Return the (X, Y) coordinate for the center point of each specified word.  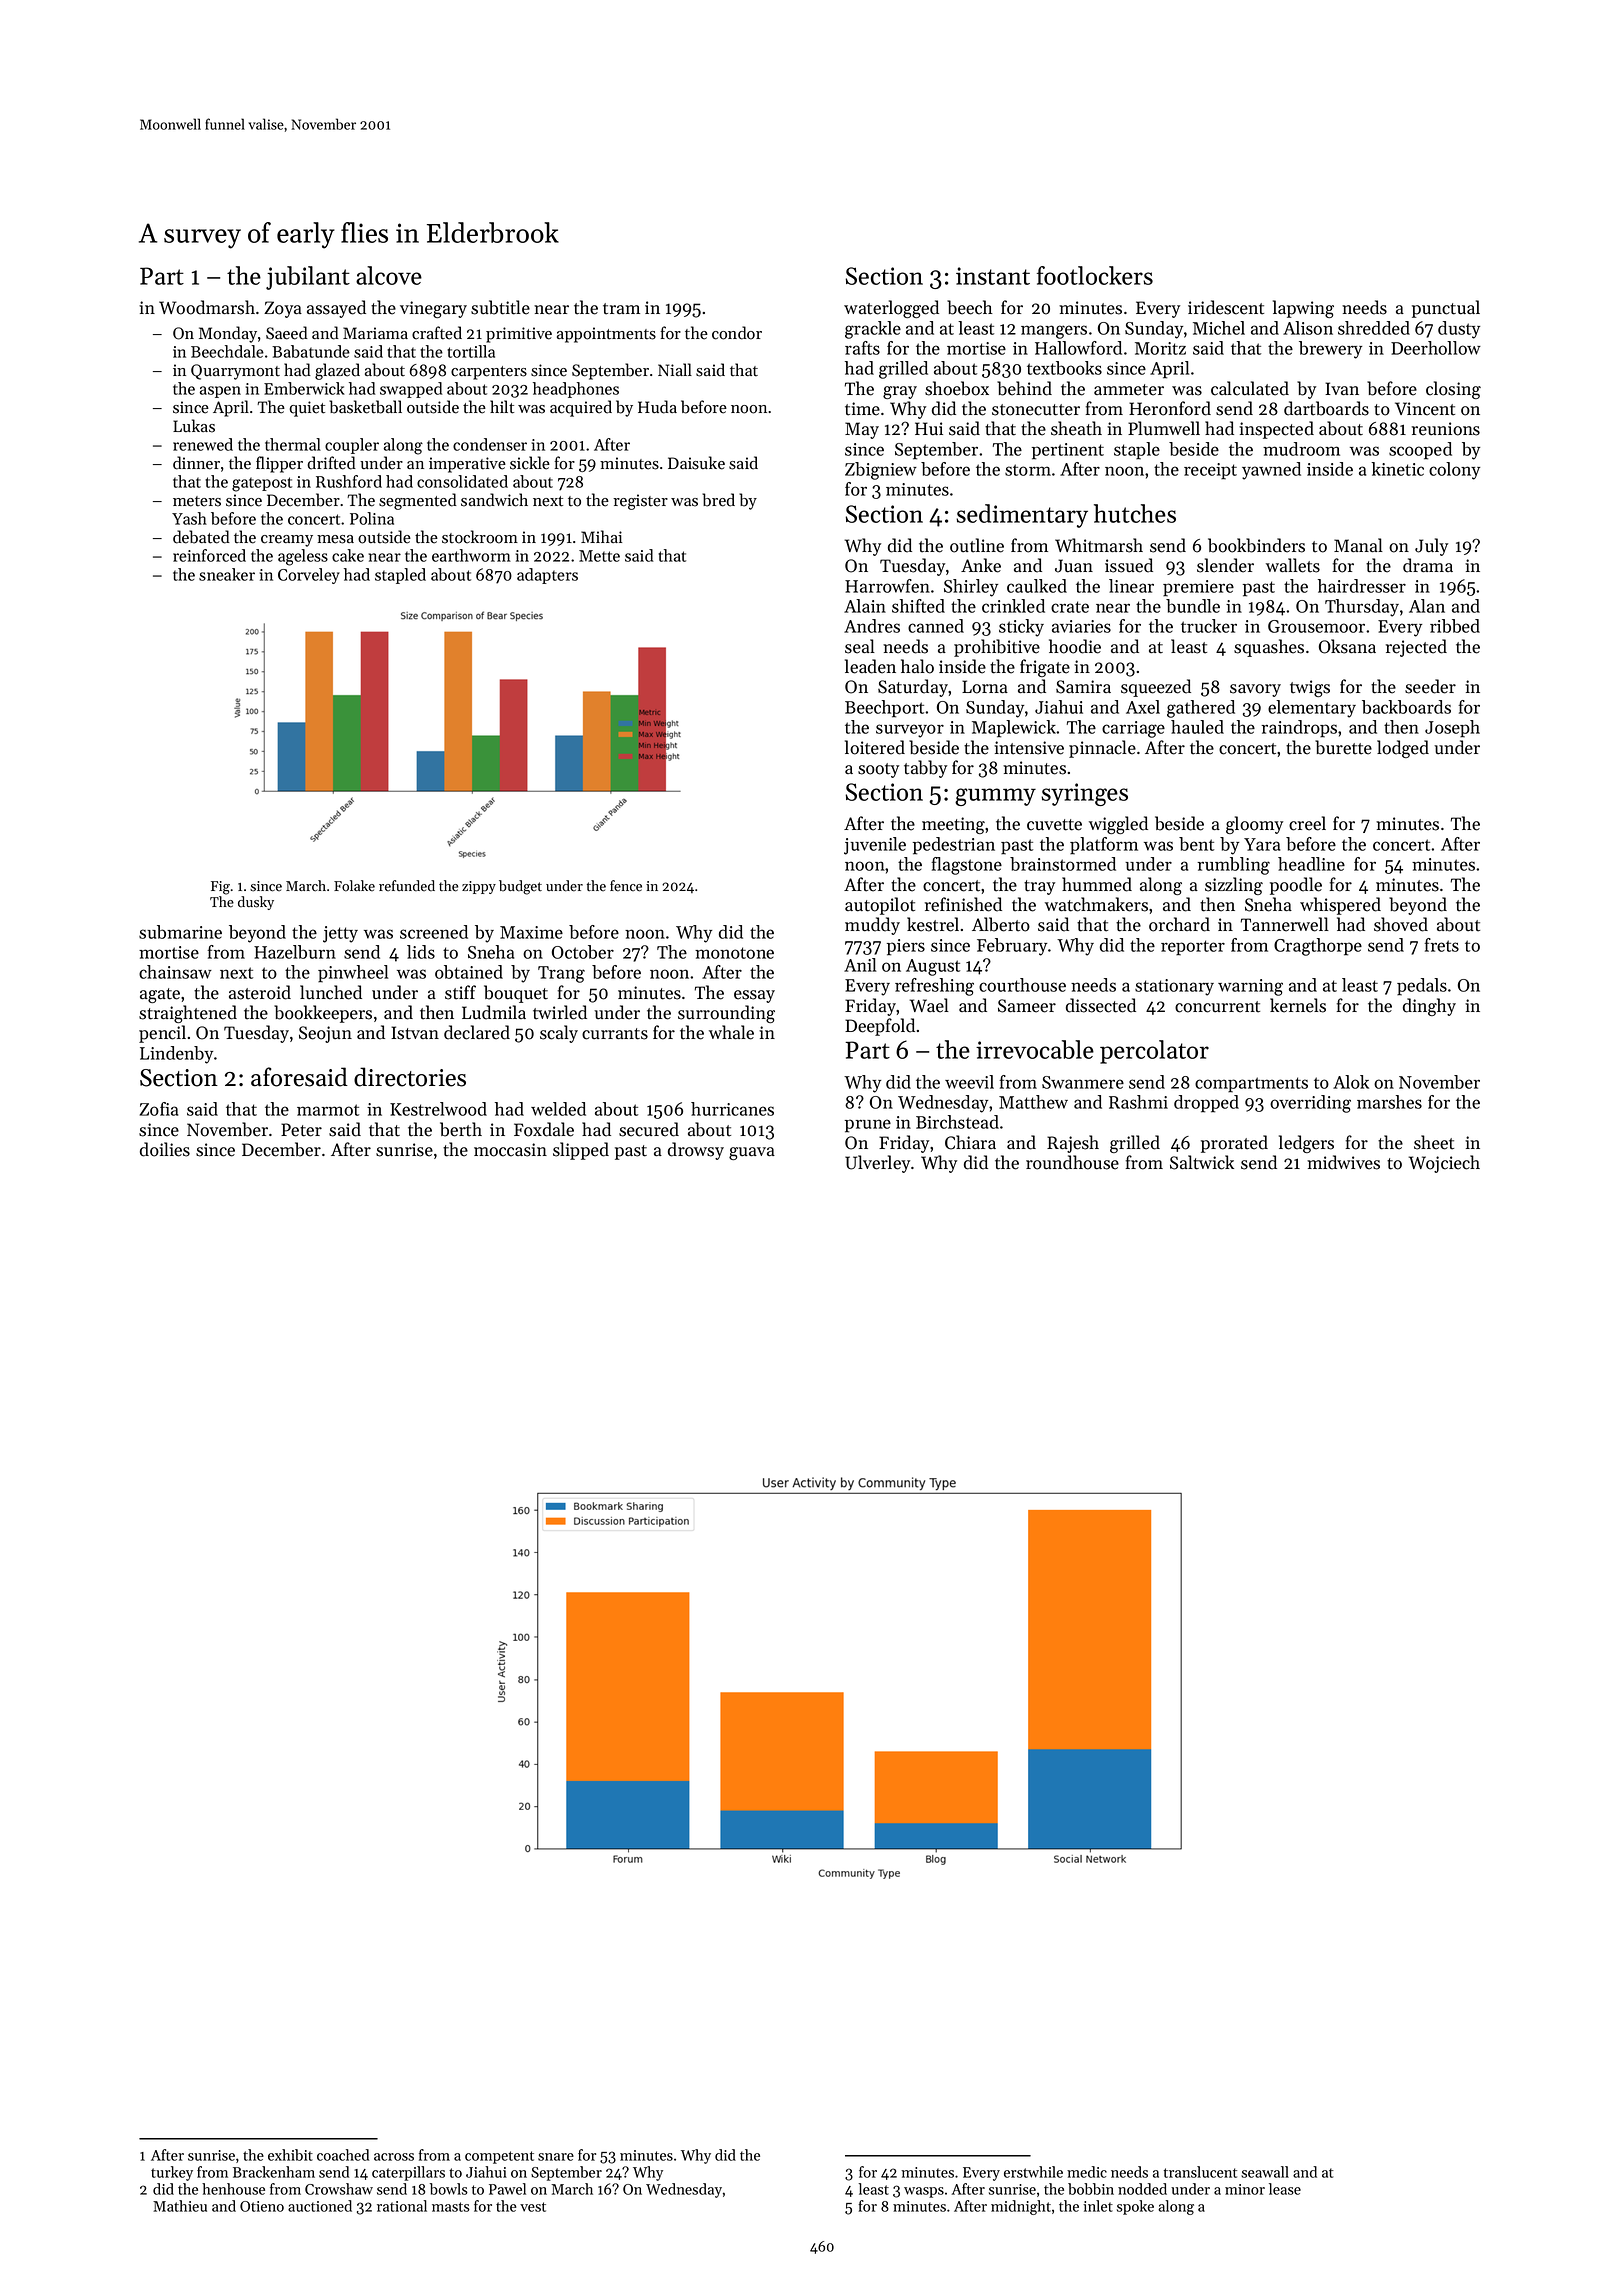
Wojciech (1444, 1164)
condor (737, 333)
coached (343, 2155)
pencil (162, 1034)
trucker (1209, 626)
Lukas (194, 426)
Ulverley (877, 1164)
